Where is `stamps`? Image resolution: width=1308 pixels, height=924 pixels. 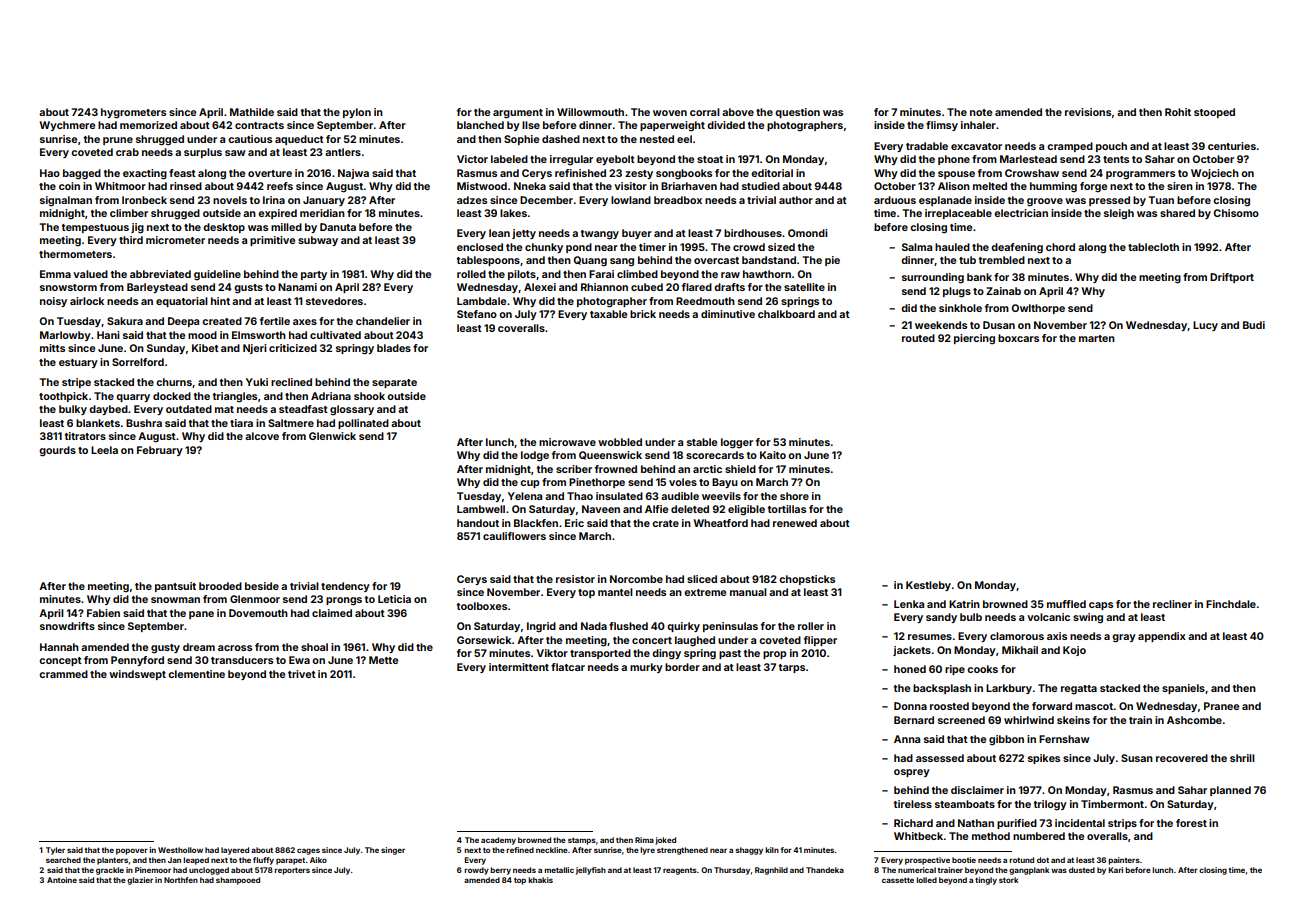
stamps is located at coordinates (582, 841).
